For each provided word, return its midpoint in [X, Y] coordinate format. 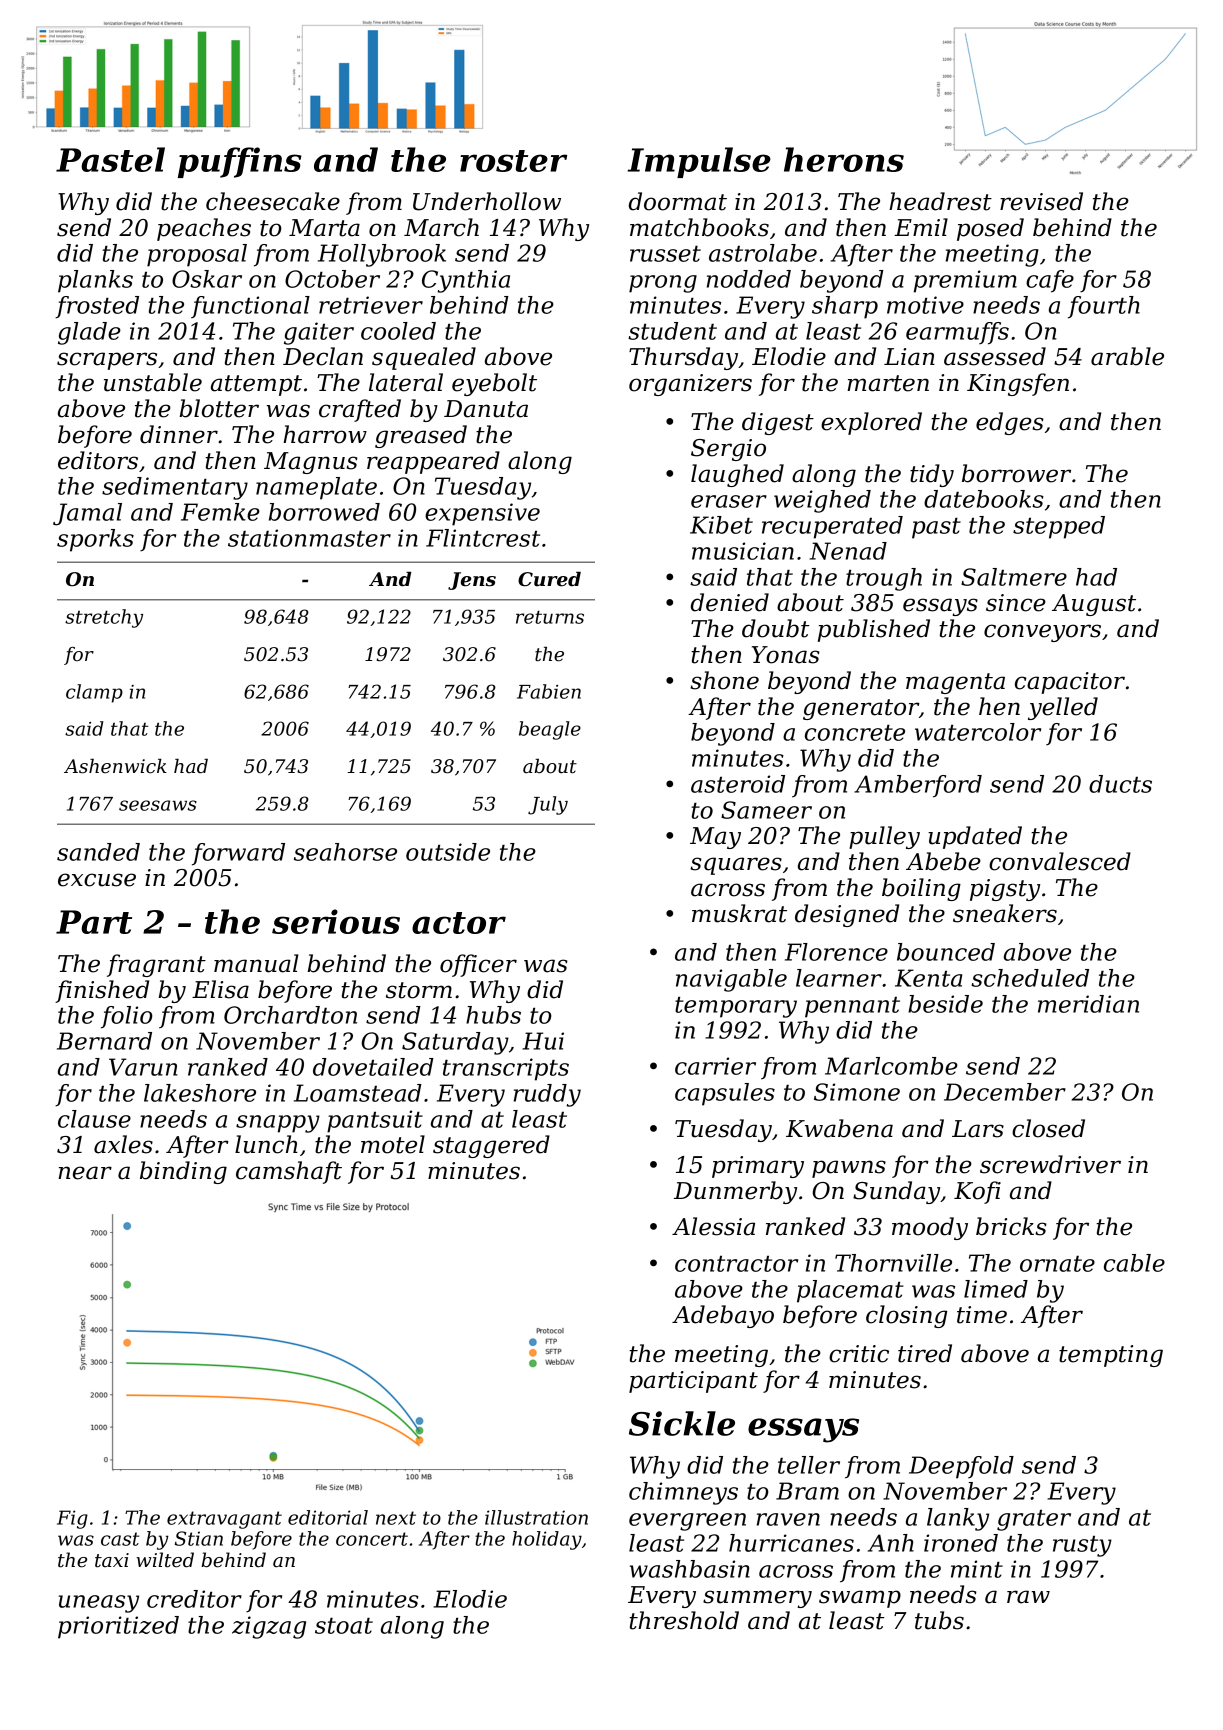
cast [120, 1539]
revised [1041, 201]
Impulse [699, 162]
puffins [240, 162]
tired [925, 1353]
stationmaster [309, 538]
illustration [536, 1517]
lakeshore [200, 1093]
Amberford [918, 786]
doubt [775, 628]
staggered [491, 1146]
